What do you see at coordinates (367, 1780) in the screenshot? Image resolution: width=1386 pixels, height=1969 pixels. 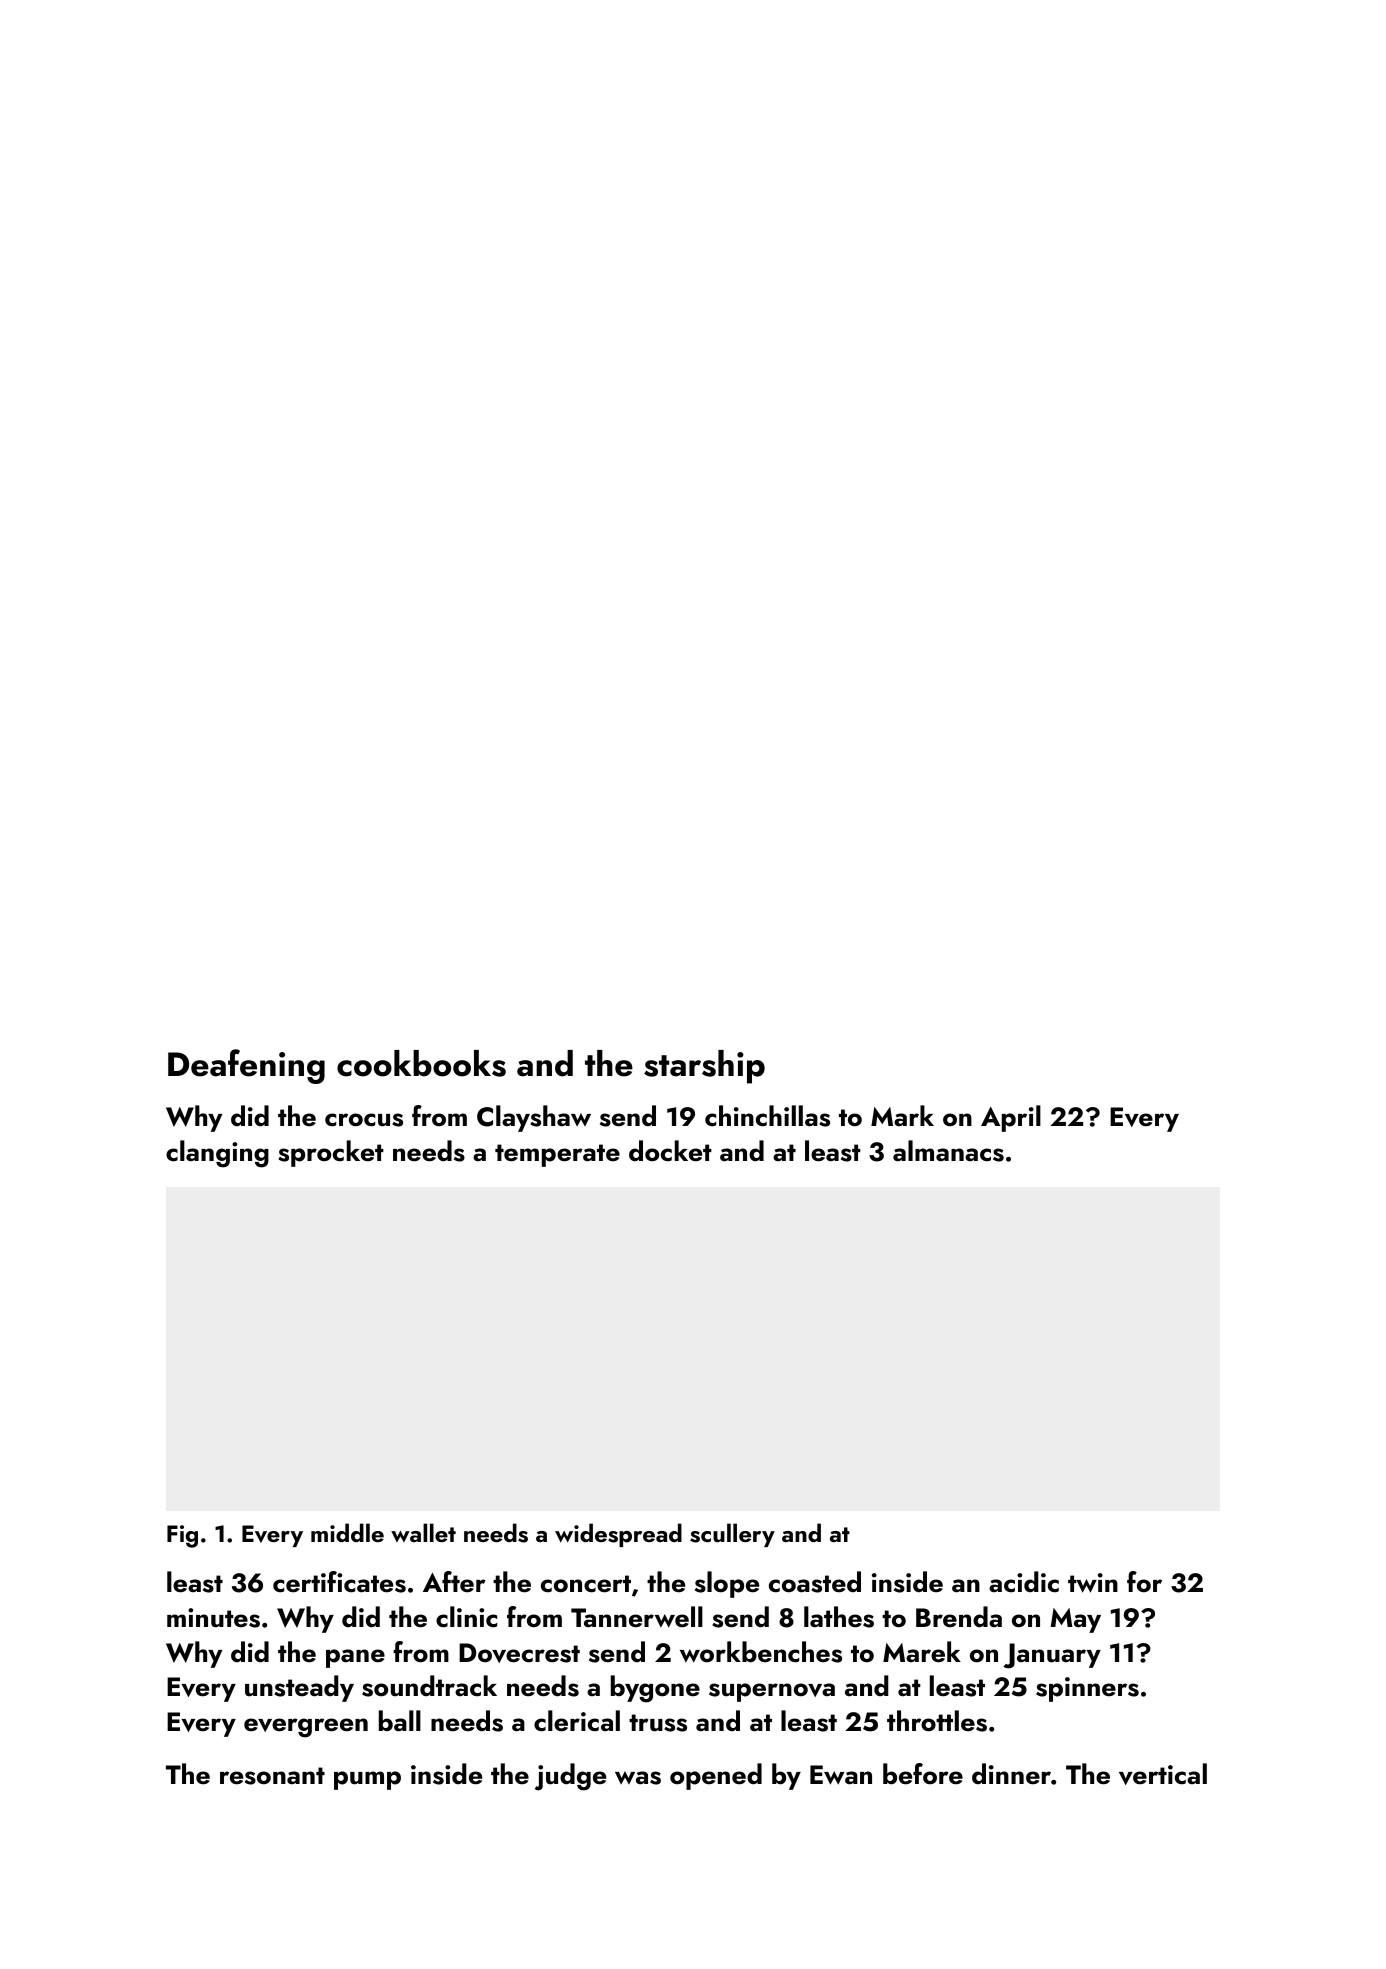 I see `pump` at bounding box center [367, 1780].
